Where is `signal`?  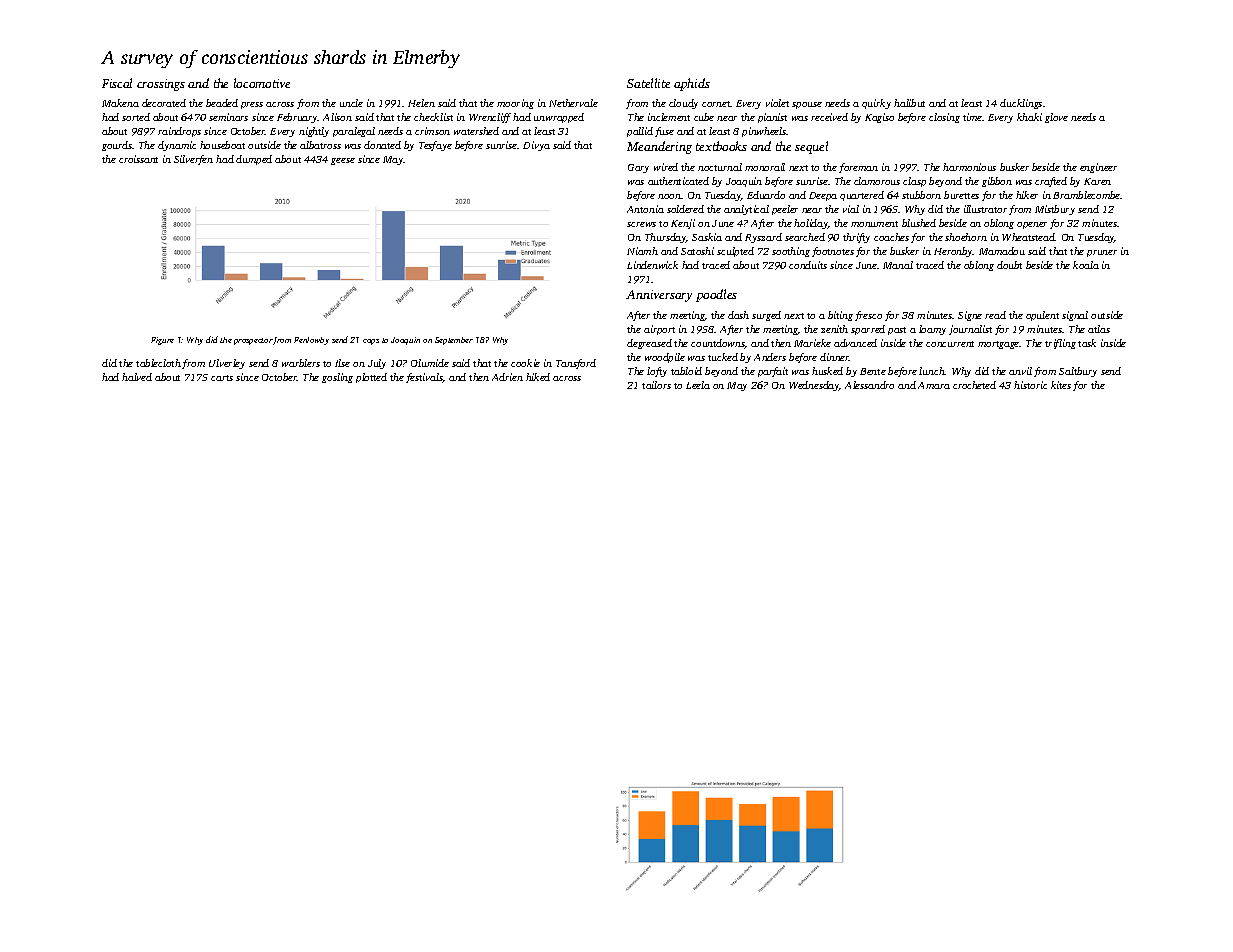
signal is located at coordinates (1075, 316).
